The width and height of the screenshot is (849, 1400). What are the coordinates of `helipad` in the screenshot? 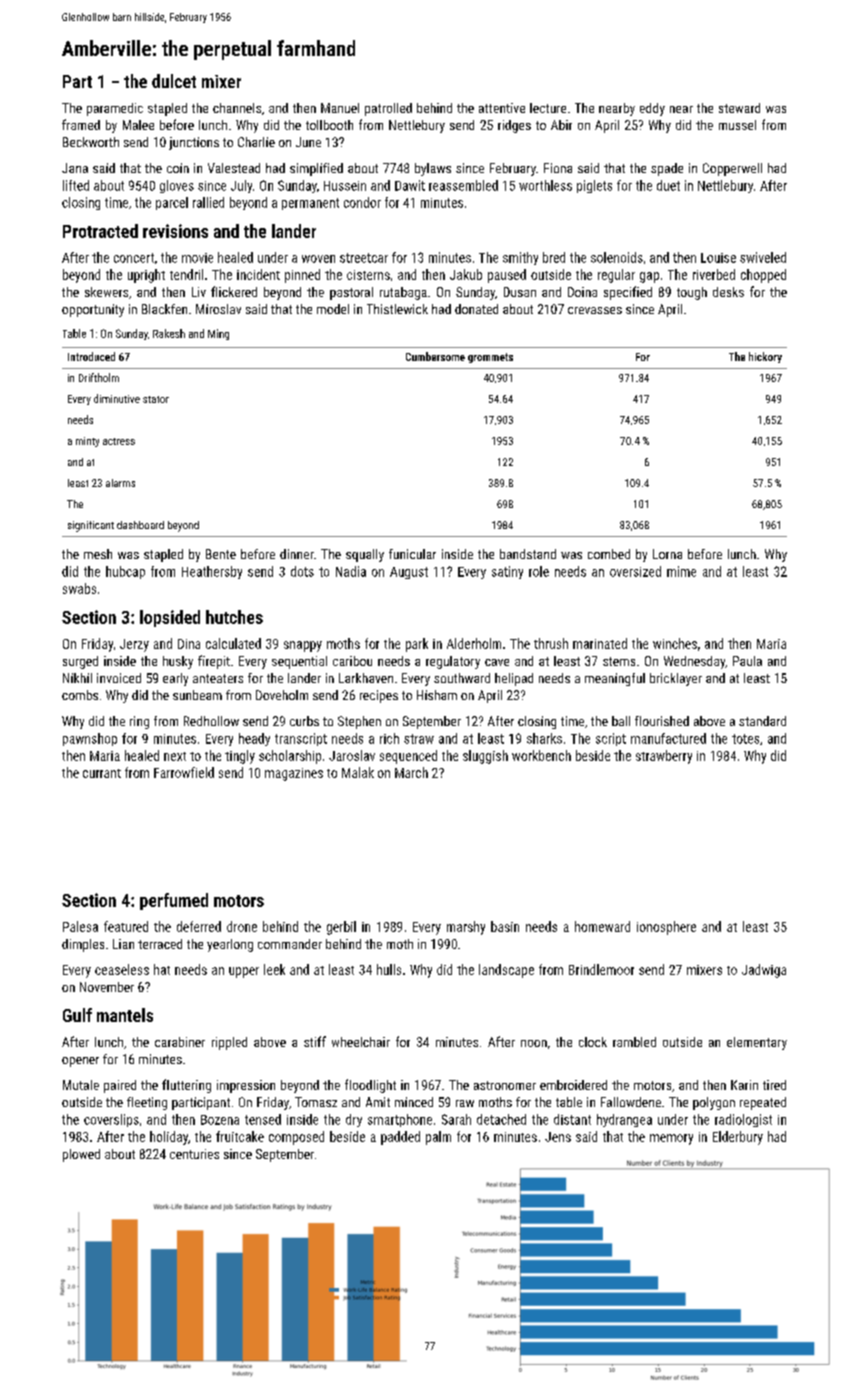 It's located at (514, 679).
